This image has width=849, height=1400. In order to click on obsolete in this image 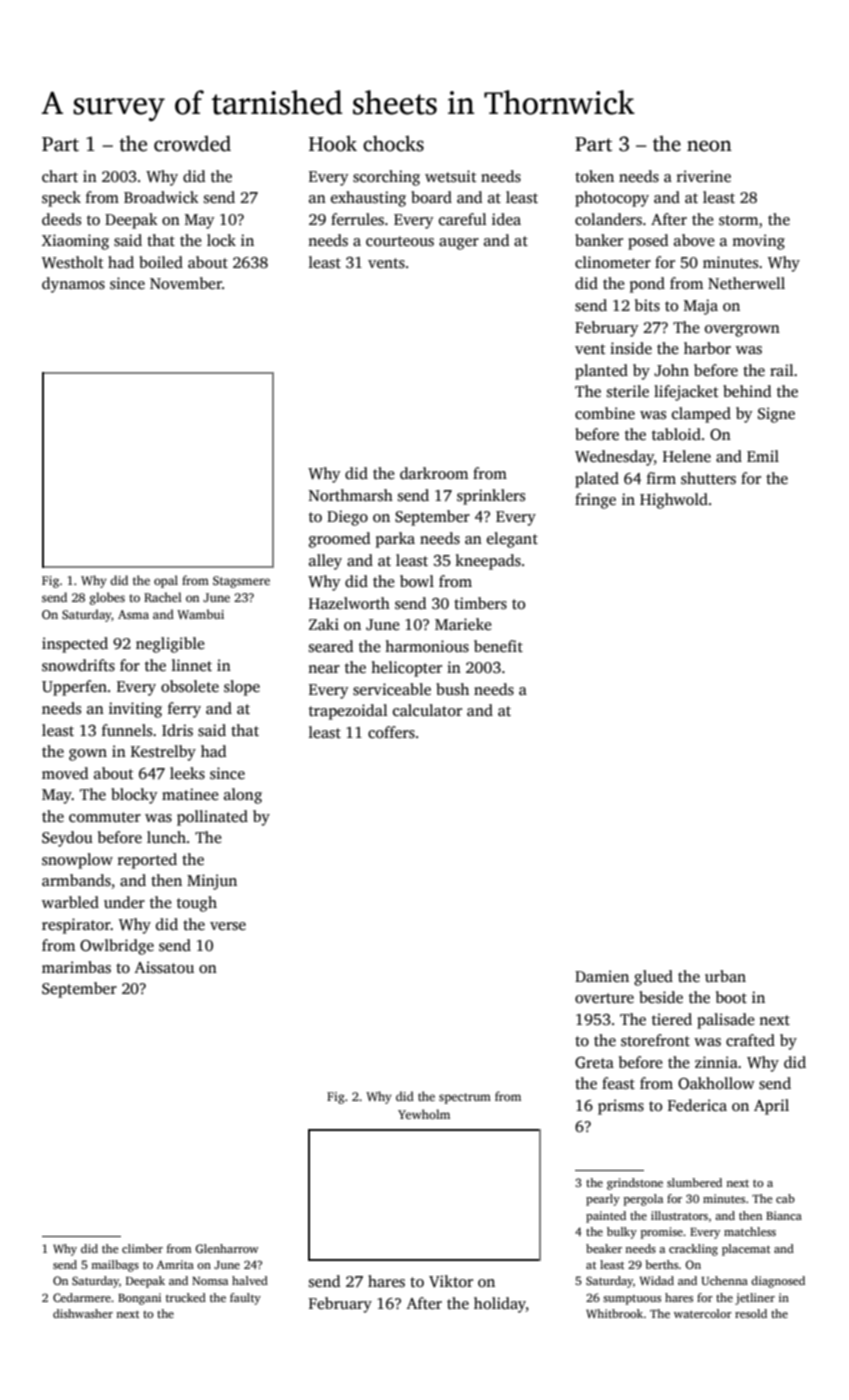, I will do `click(190, 686)`.
